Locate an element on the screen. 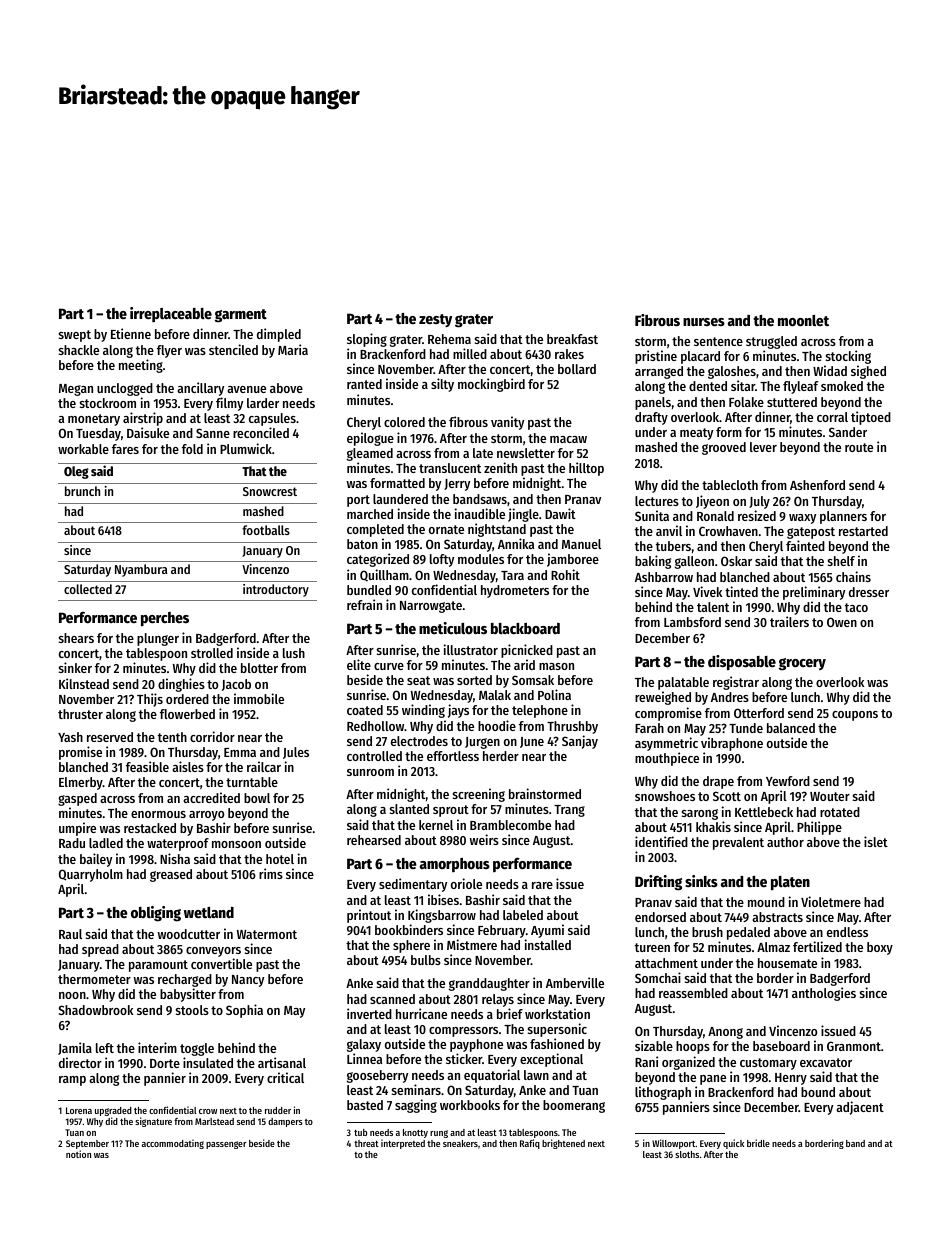 Image resolution: width=952 pixels, height=1233 pixels. Folake is located at coordinates (746, 402).
